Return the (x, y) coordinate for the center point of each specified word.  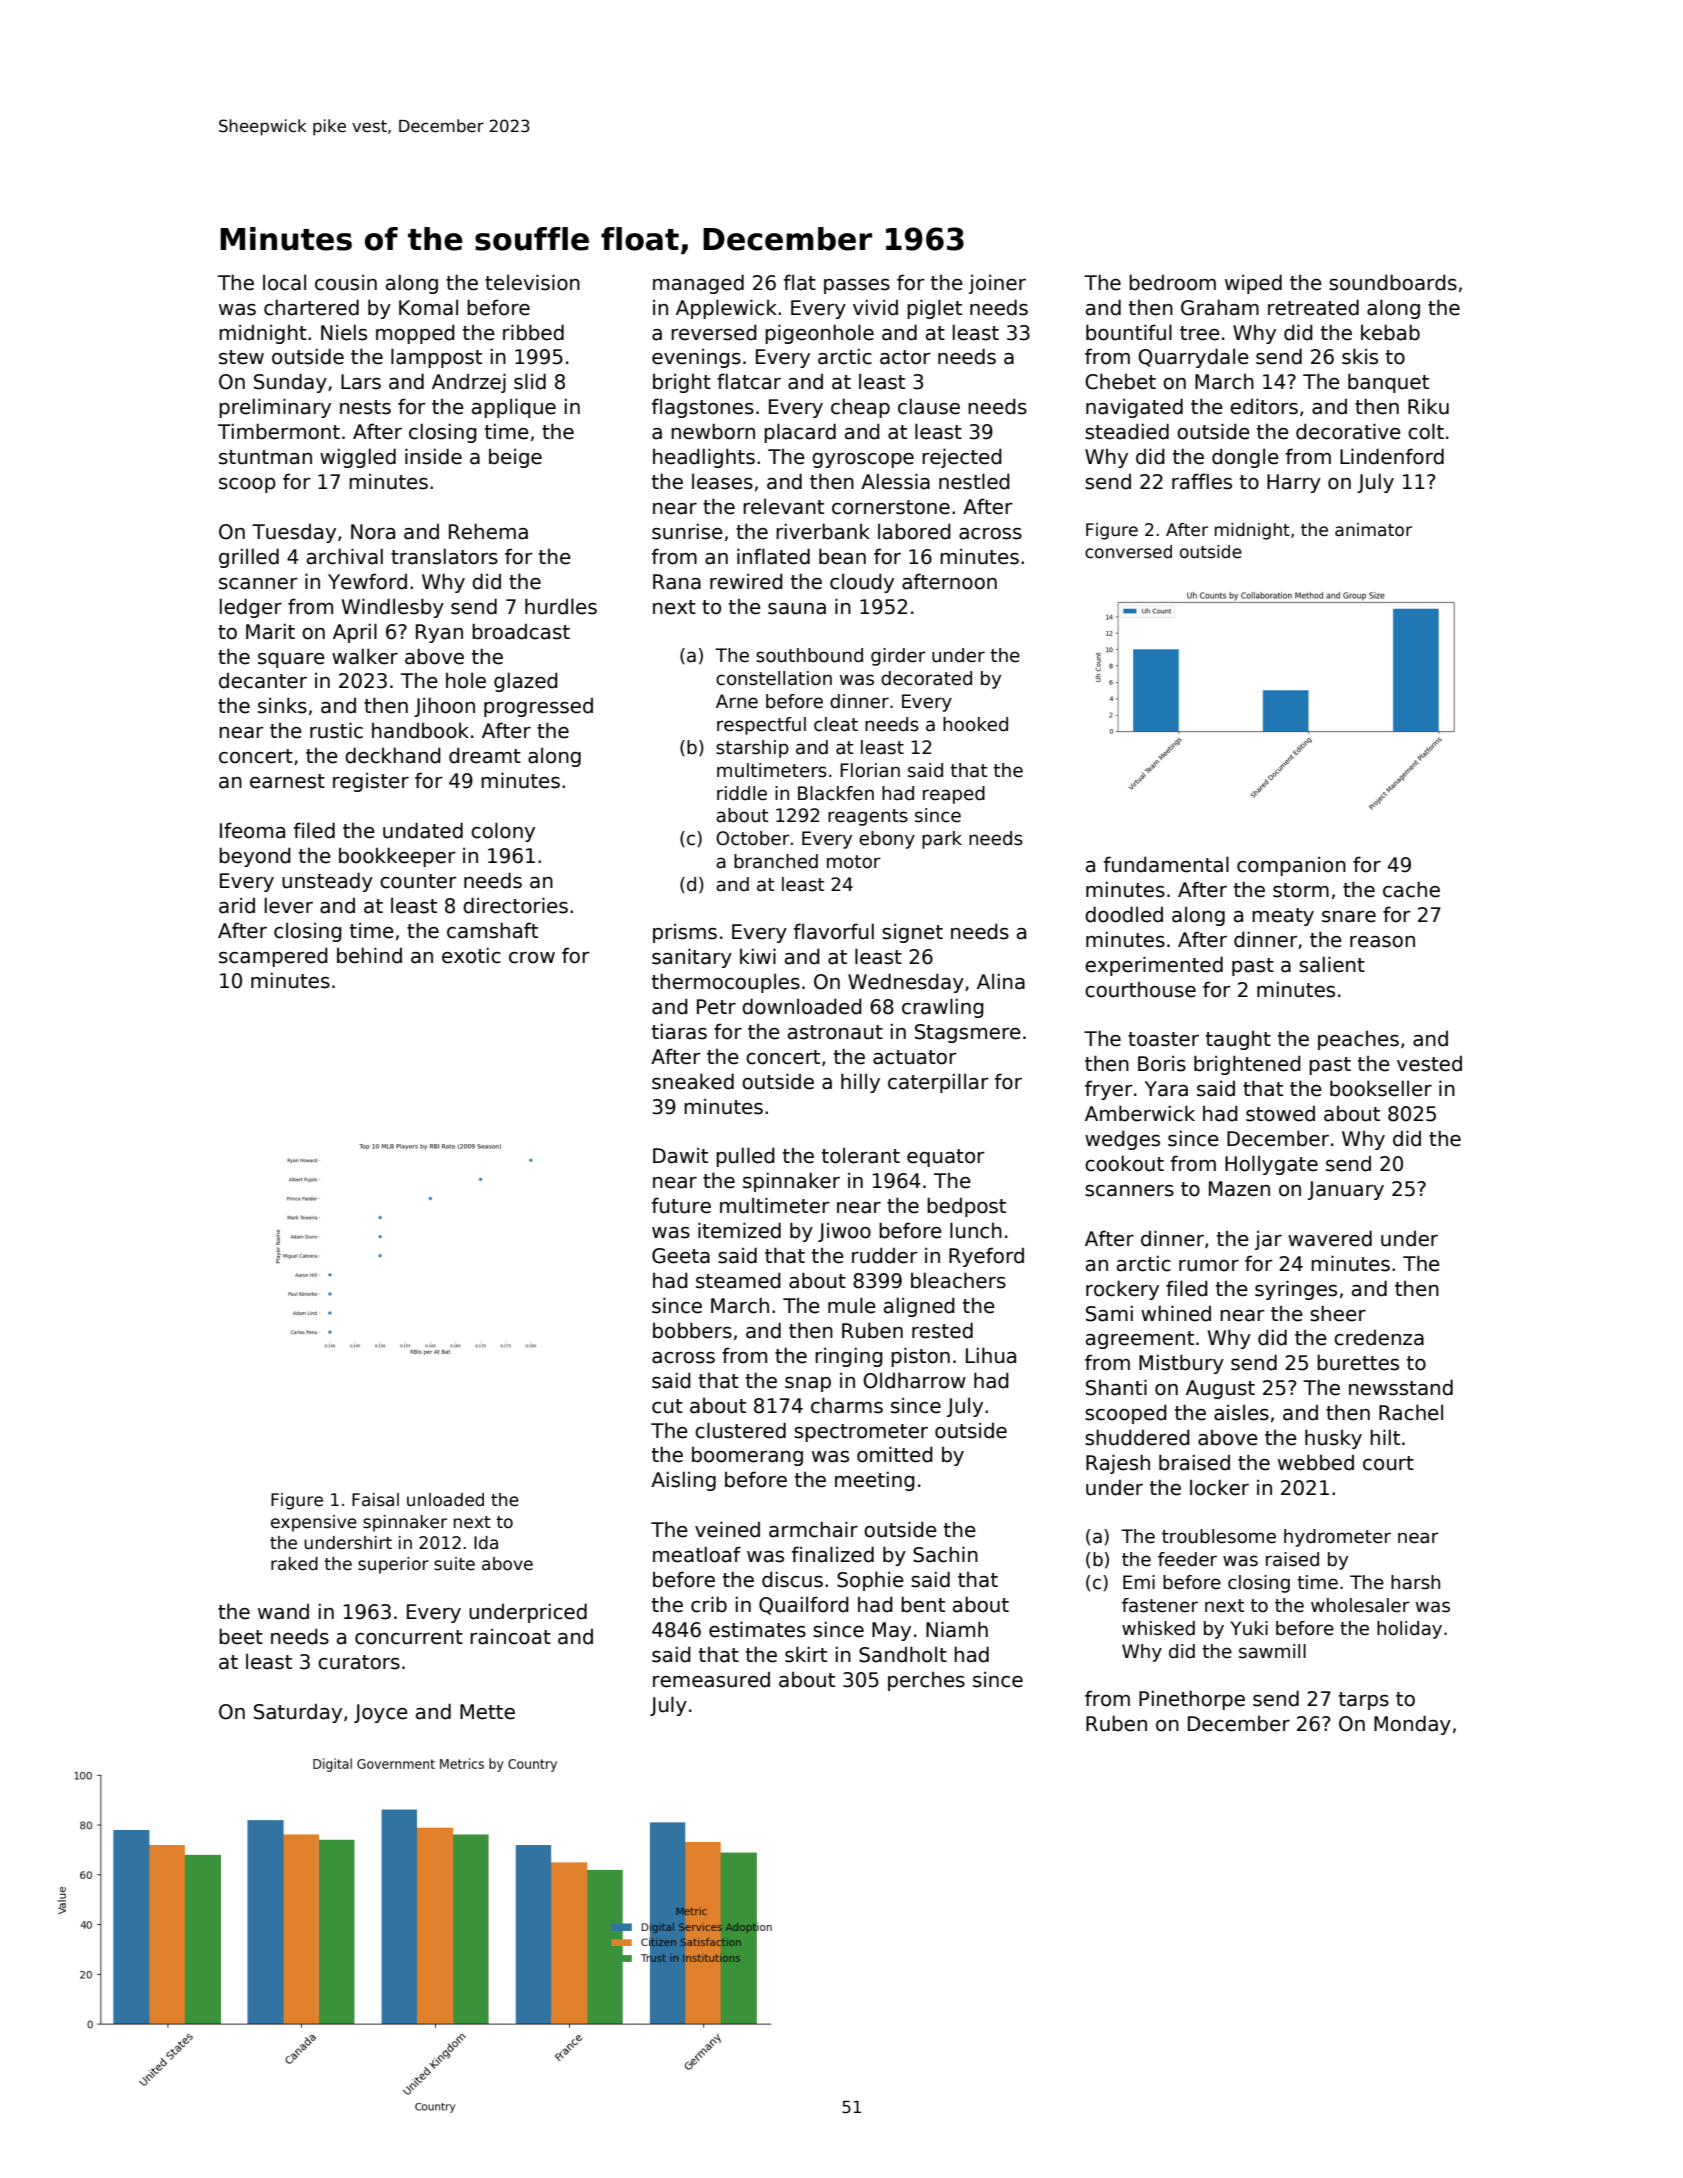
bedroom (1172, 282)
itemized (739, 1230)
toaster (1163, 1039)
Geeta (681, 1256)
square (291, 660)
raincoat (510, 1636)
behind (369, 955)
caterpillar (938, 1083)
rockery (1122, 1290)
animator (1373, 530)
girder (898, 657)
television (532, 282)
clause (929, 406)
